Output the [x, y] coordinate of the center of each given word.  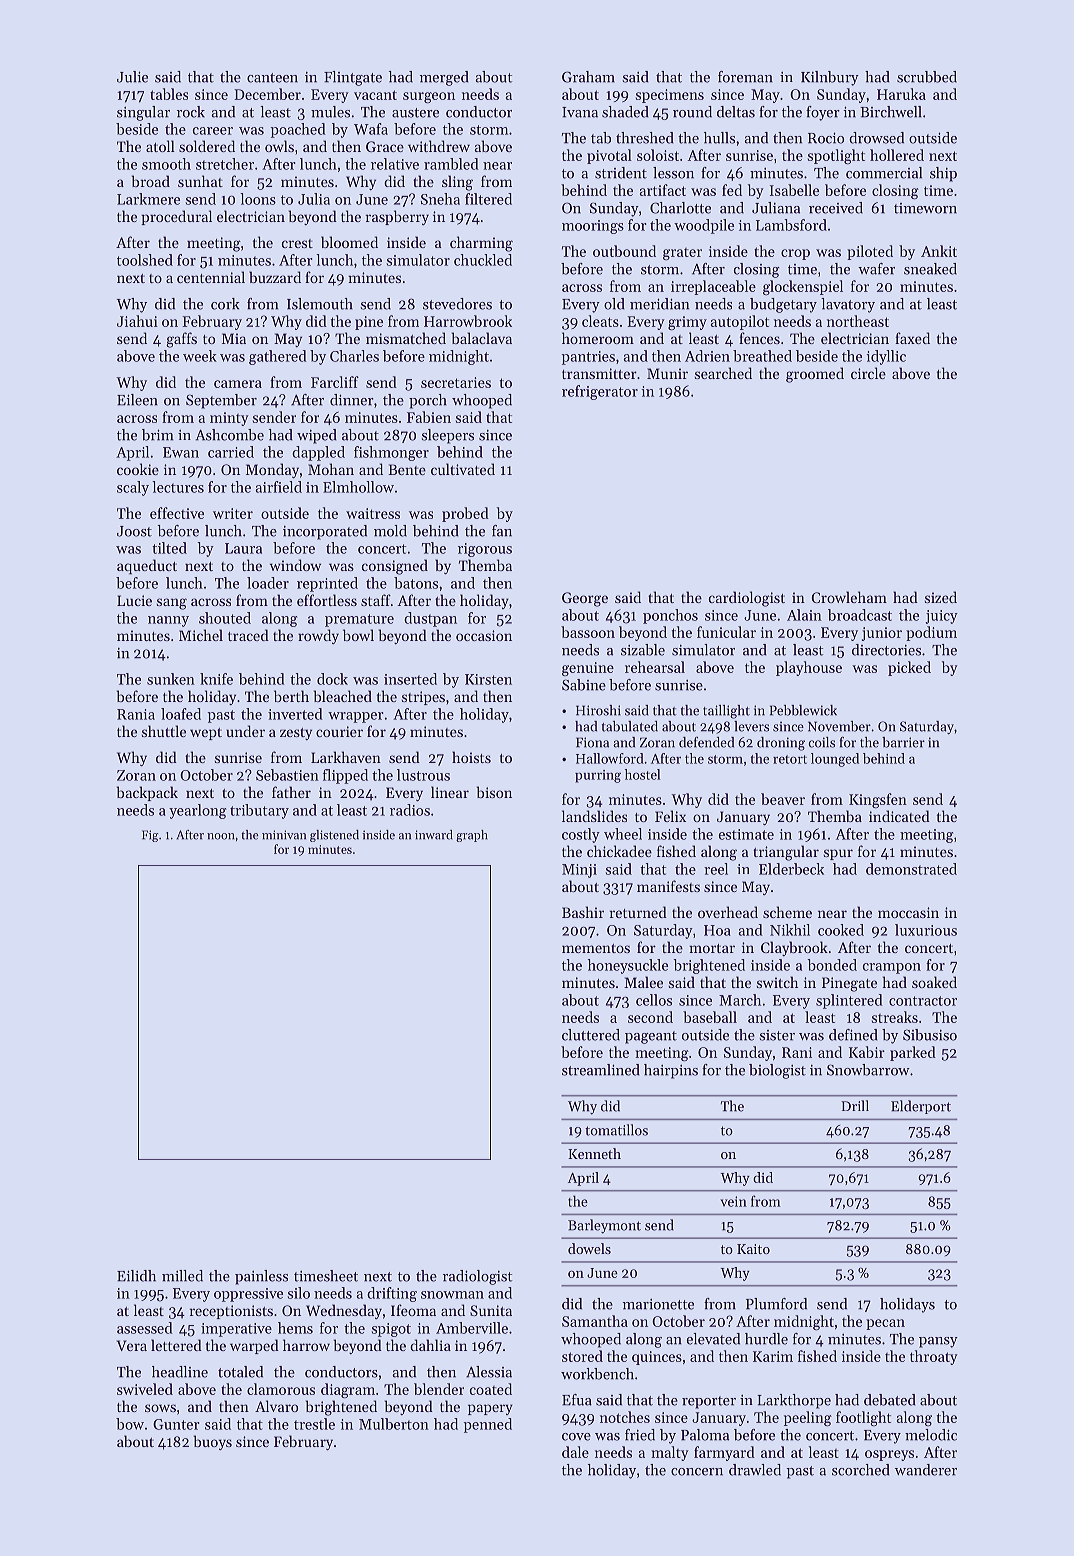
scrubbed [927, 77]
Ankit [939, 251]
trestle [314, 1424]
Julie [132, 77]
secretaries [456, 382]
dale [575, 1452]
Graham [588, 77]
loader [268, 583]
